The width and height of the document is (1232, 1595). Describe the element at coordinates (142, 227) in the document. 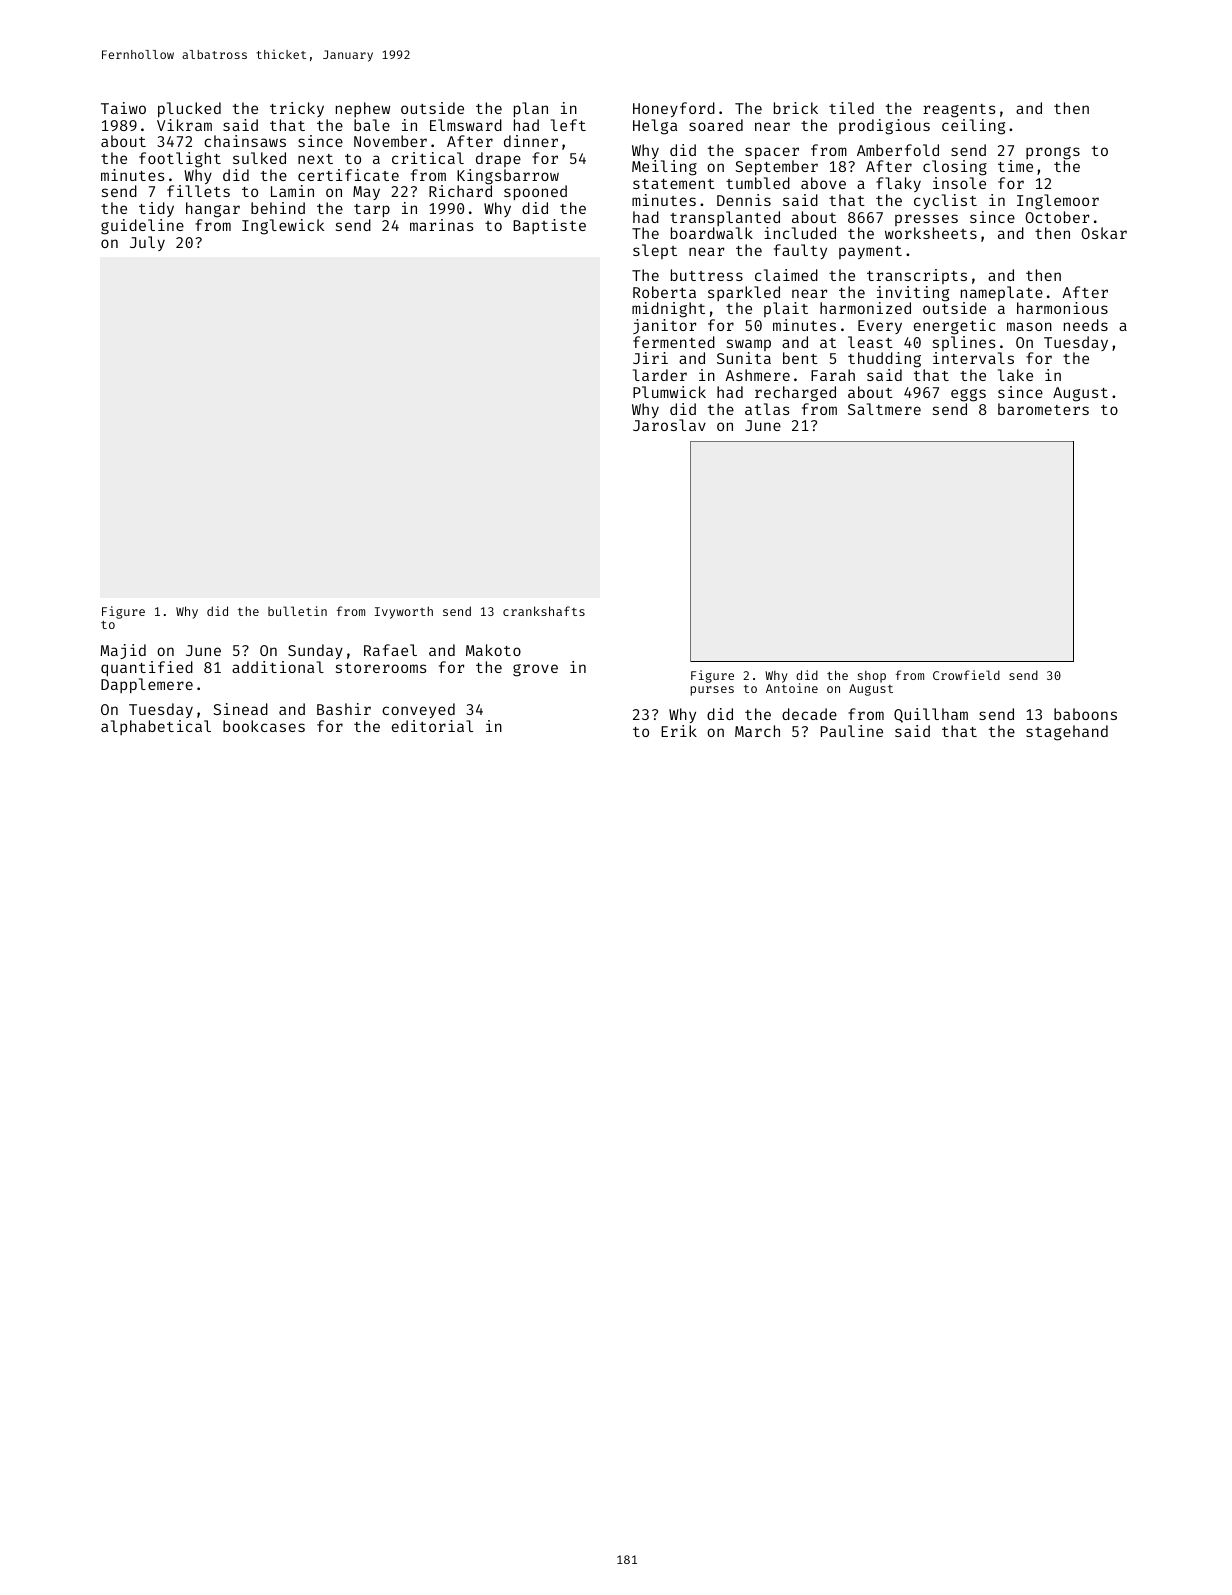

I see `guideline` at that location.
